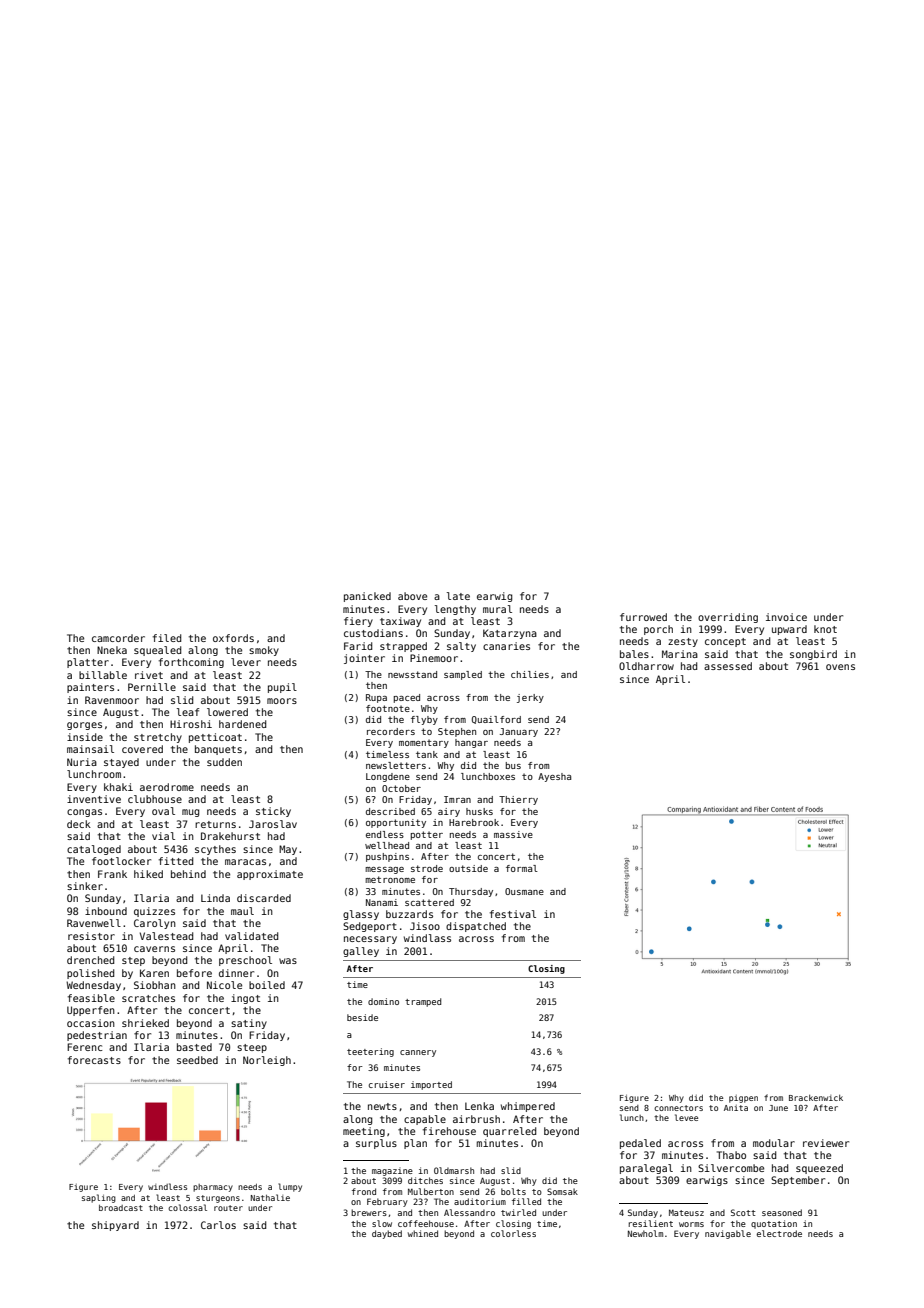 The height and width of the screenshot is (1308, 924). What do you see at coordinates (728, 618) in the screenshot?
I see `overriding` at bounding box center [728, 618].
